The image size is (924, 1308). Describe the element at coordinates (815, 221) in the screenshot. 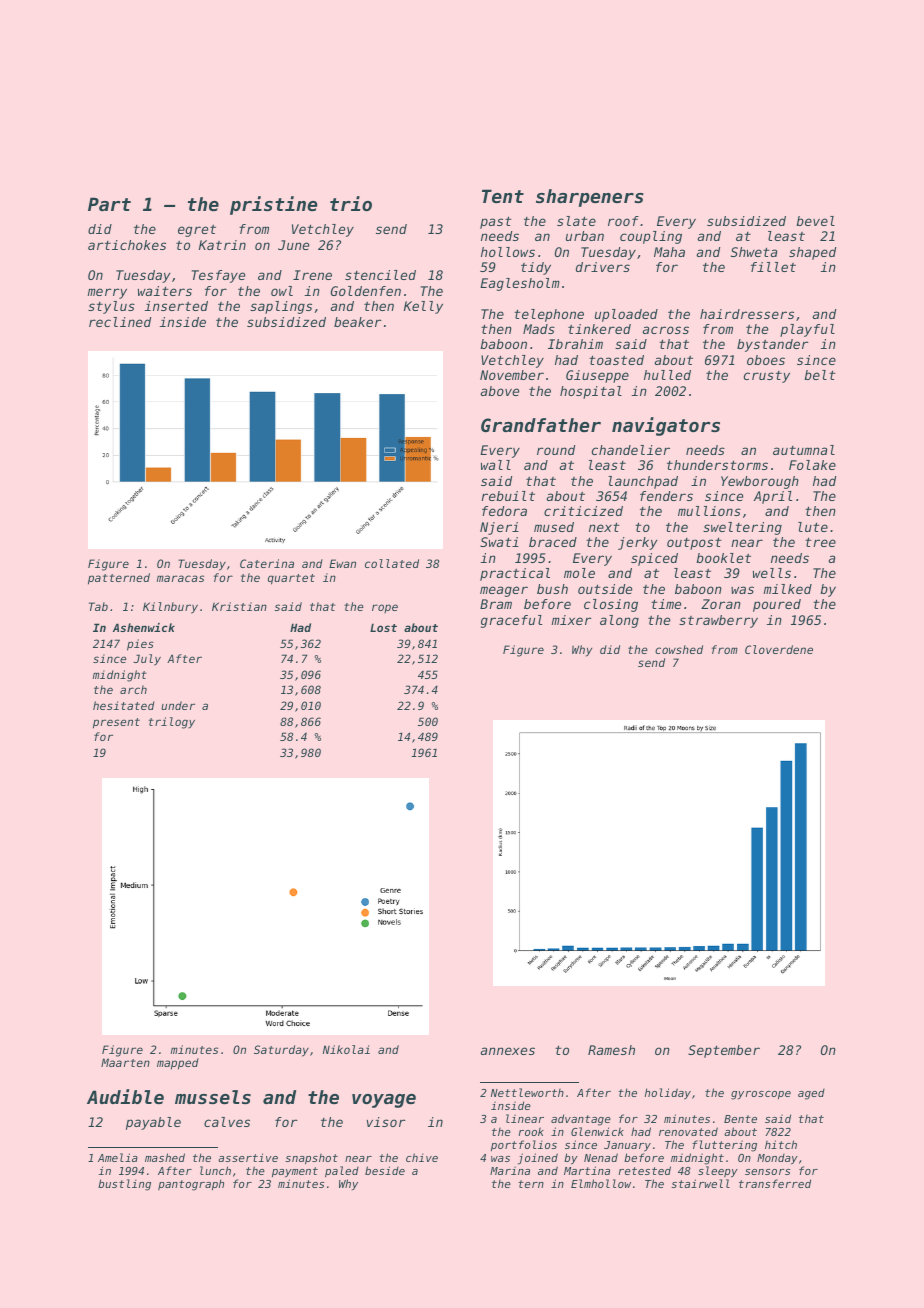

I see `bevel` at that location.
